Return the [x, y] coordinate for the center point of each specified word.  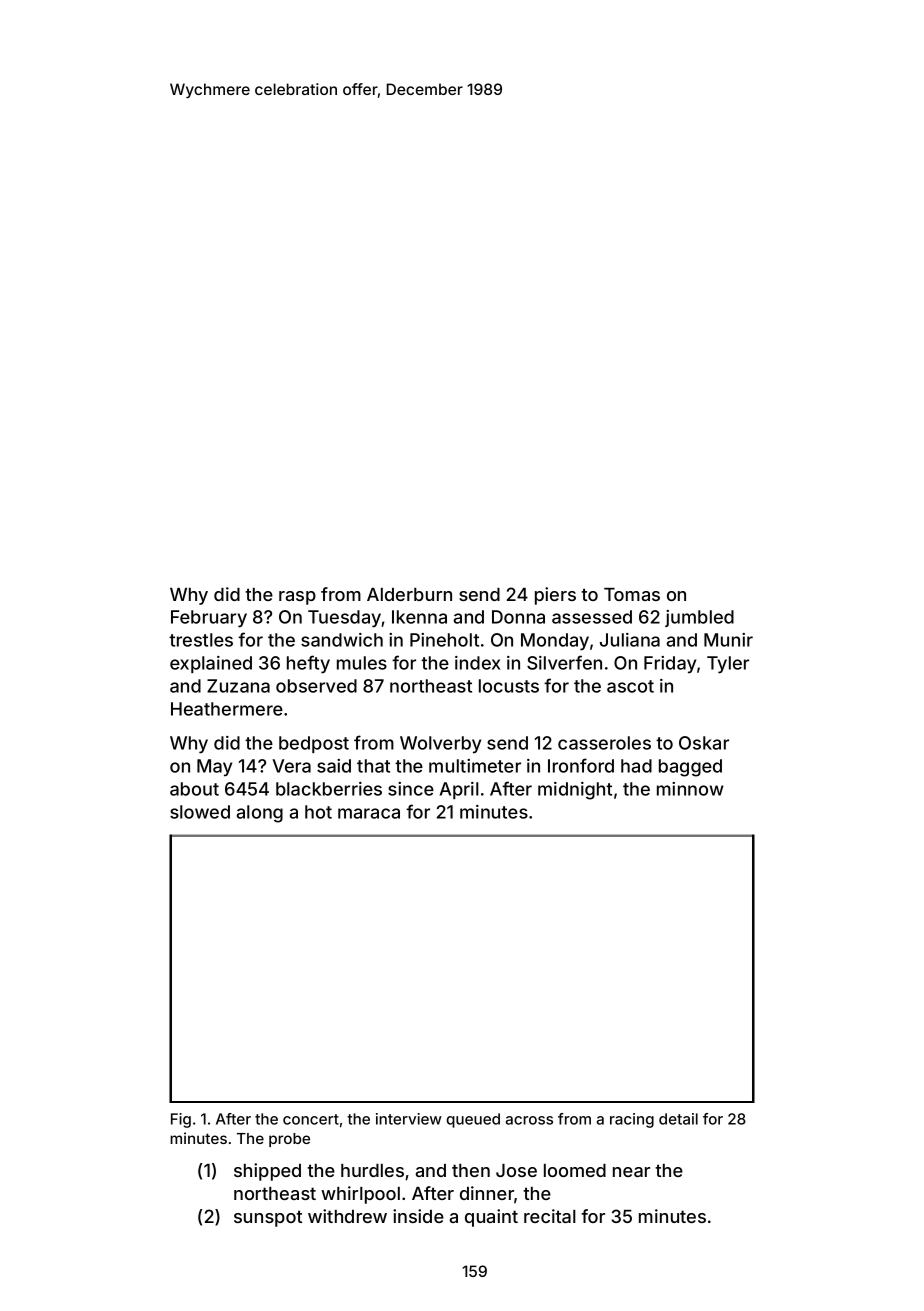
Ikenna [419, 617]
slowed [200, 812]
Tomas [632, 594]
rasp [297, 598]
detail [678, 1119]
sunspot [268, 1218]
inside [418, 1216]
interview [409, 1119]
